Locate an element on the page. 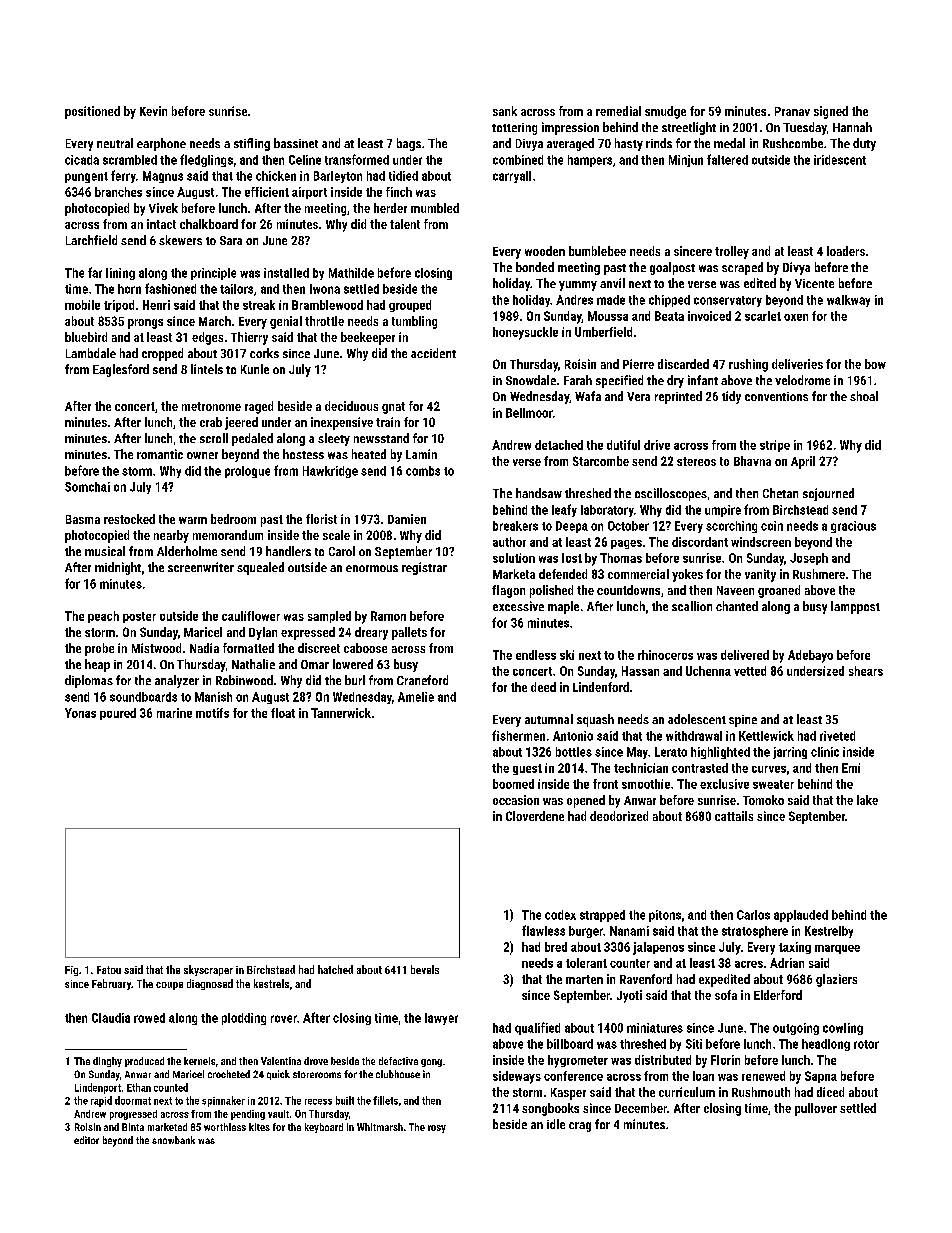  sojourned is located at coordinates (828, 494).
